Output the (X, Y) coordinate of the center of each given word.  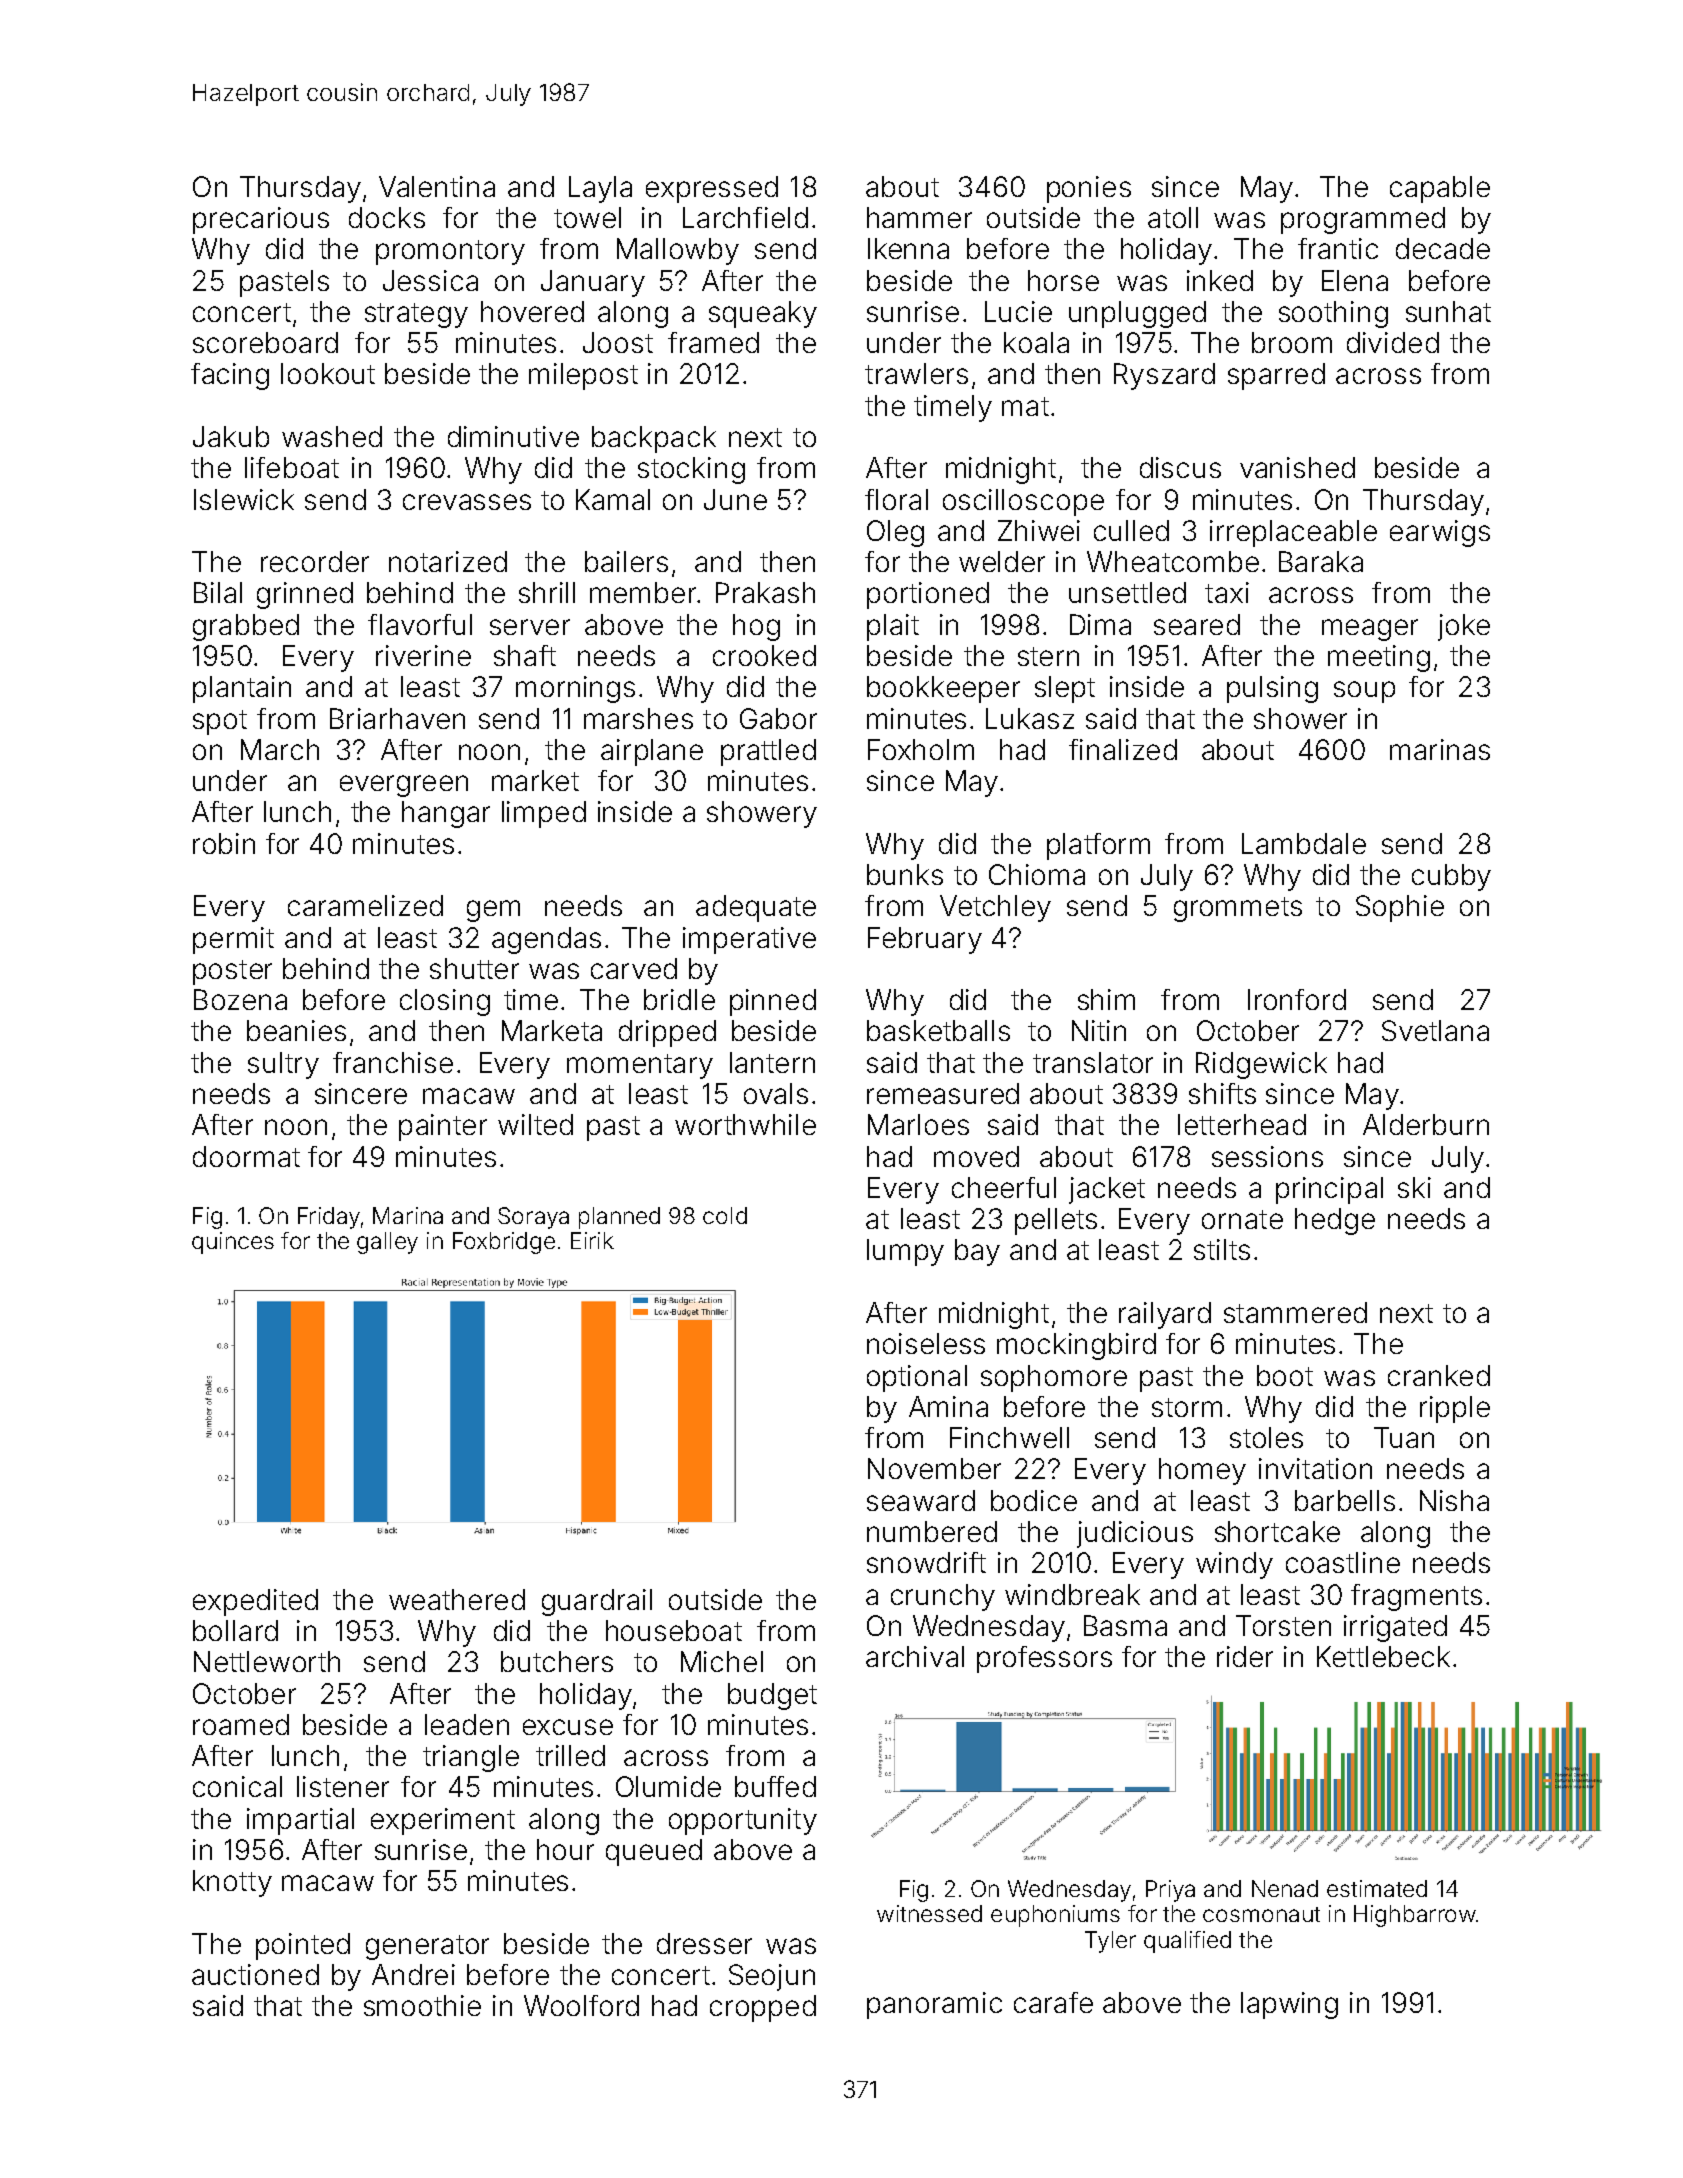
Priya (1170, 1891)
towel (587, 217)
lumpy (905, 1252)
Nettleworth (267, 1661)
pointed (303, 1946)
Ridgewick (1261, 1065)
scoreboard (265, 342)
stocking (691, 470)
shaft (525, 655)
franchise (393, 1062)
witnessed (929, 1913)
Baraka (1321, 561)
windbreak (1072, 1594)
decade (1443, 248)
